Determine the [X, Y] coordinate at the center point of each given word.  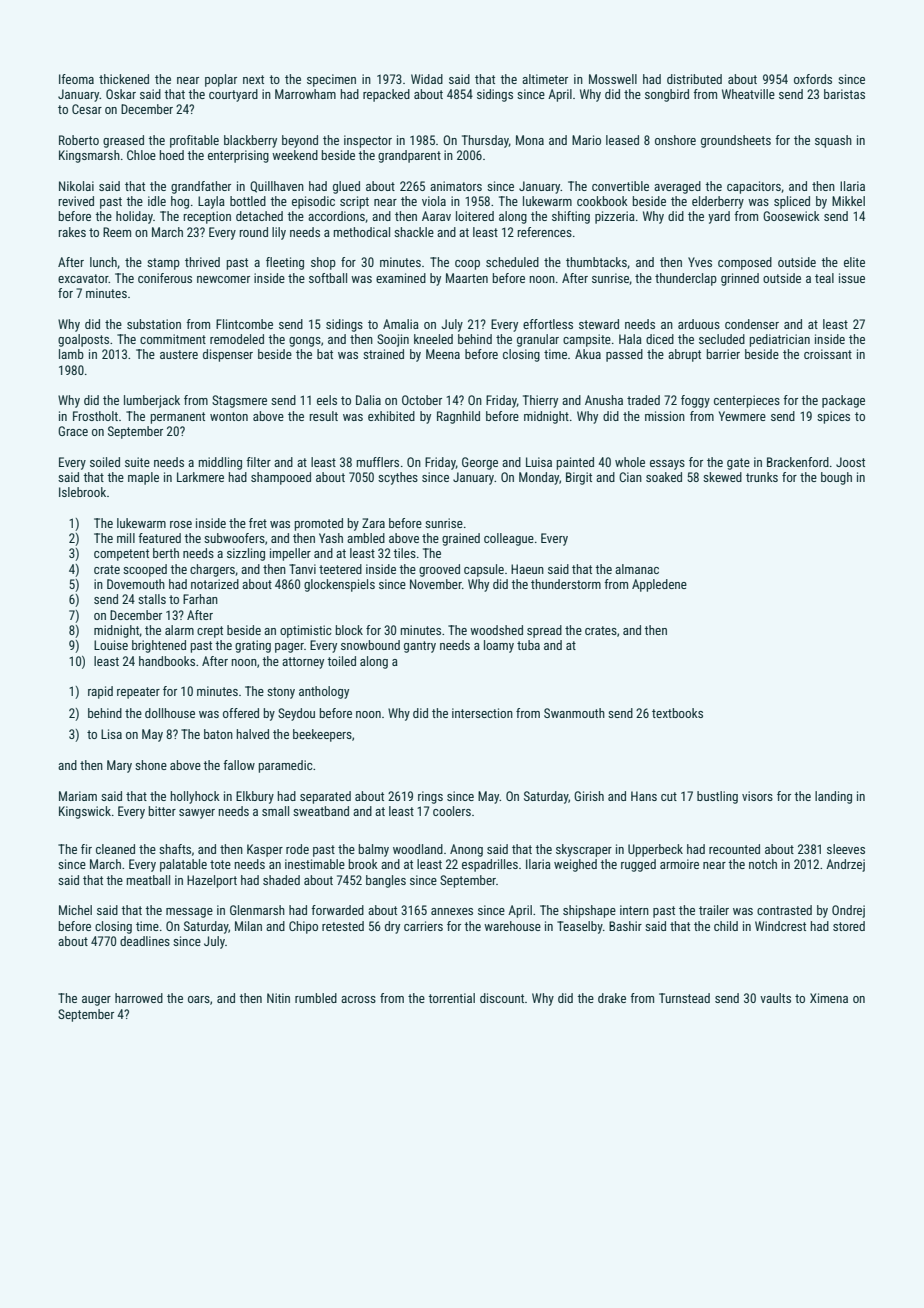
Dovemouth [136, 584]
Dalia [368, 400]
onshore [675, 140]
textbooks [677, 713]
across [358, 999]
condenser [752, 324]
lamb [71, 354]
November [436, 584]
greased [123, 141]
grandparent [409, 156]
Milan [248, 926]
